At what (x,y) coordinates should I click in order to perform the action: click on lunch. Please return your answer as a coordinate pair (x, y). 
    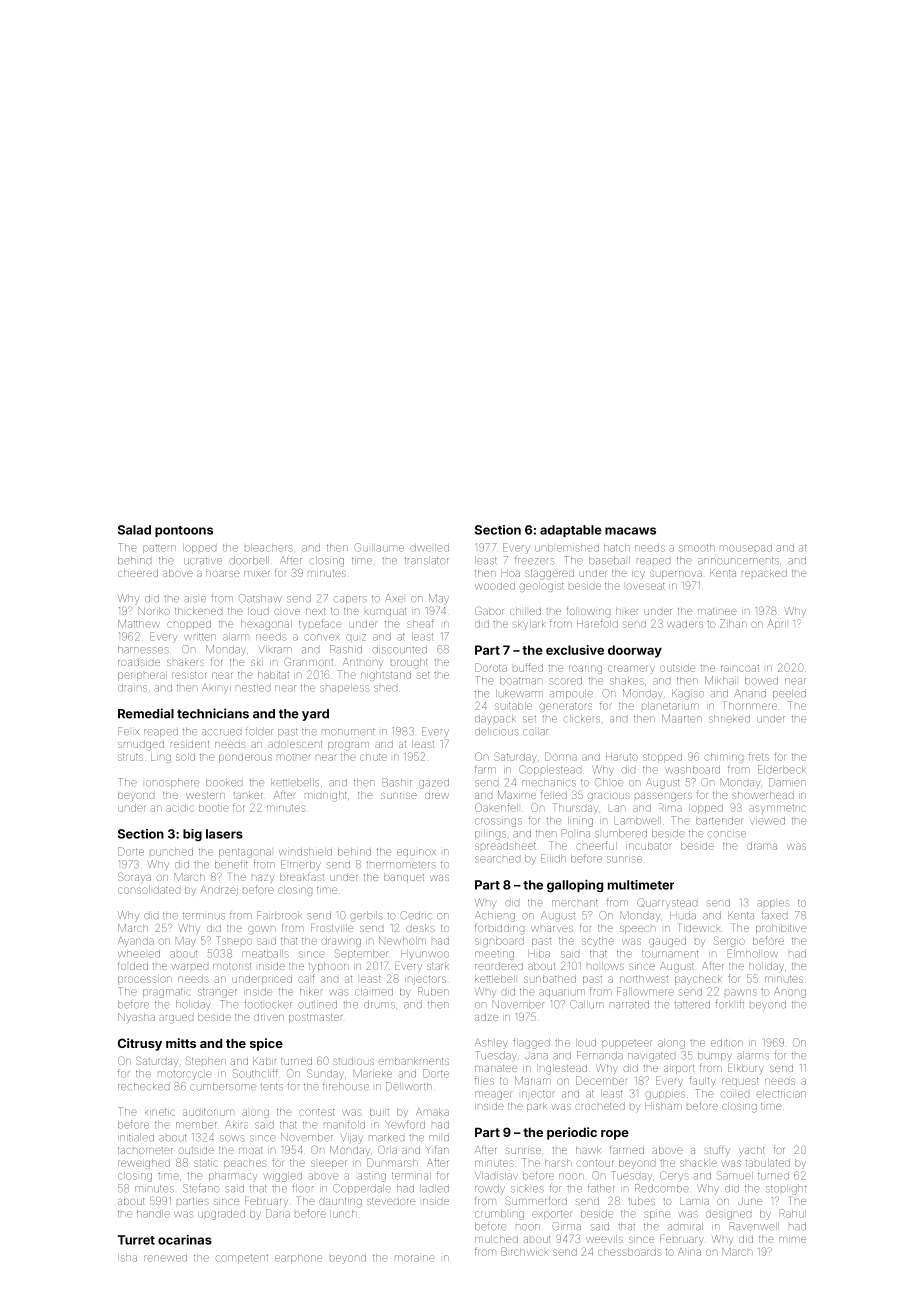
    Looking at the image, I should click on (343, 1214).
